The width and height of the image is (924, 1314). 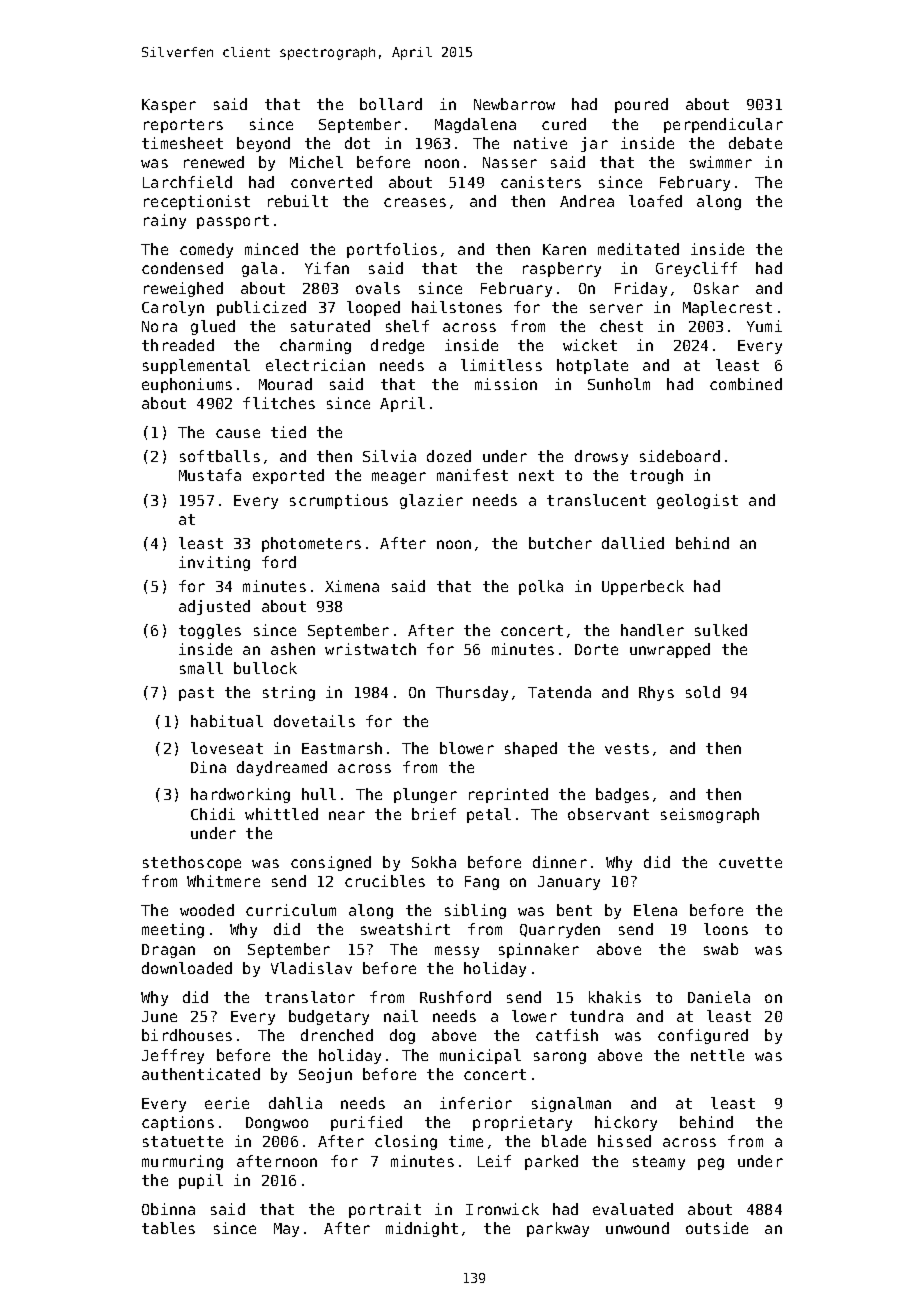 What do you see at coordinates (723, 125) in the image?
I see `perpendicular` at bounding box center [723, 125].
